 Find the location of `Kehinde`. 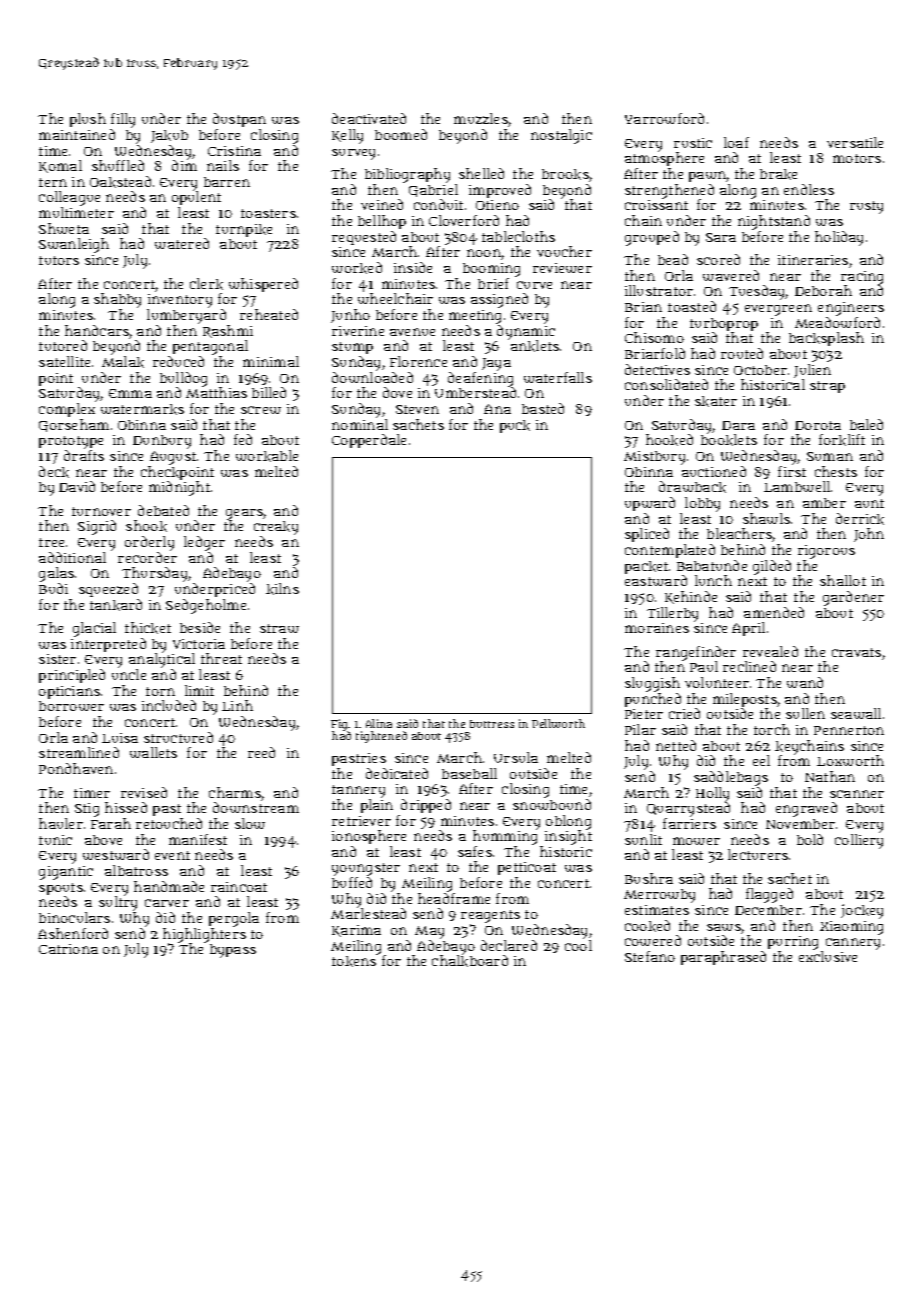

Kehinde is located at coordinates (691, 597).
